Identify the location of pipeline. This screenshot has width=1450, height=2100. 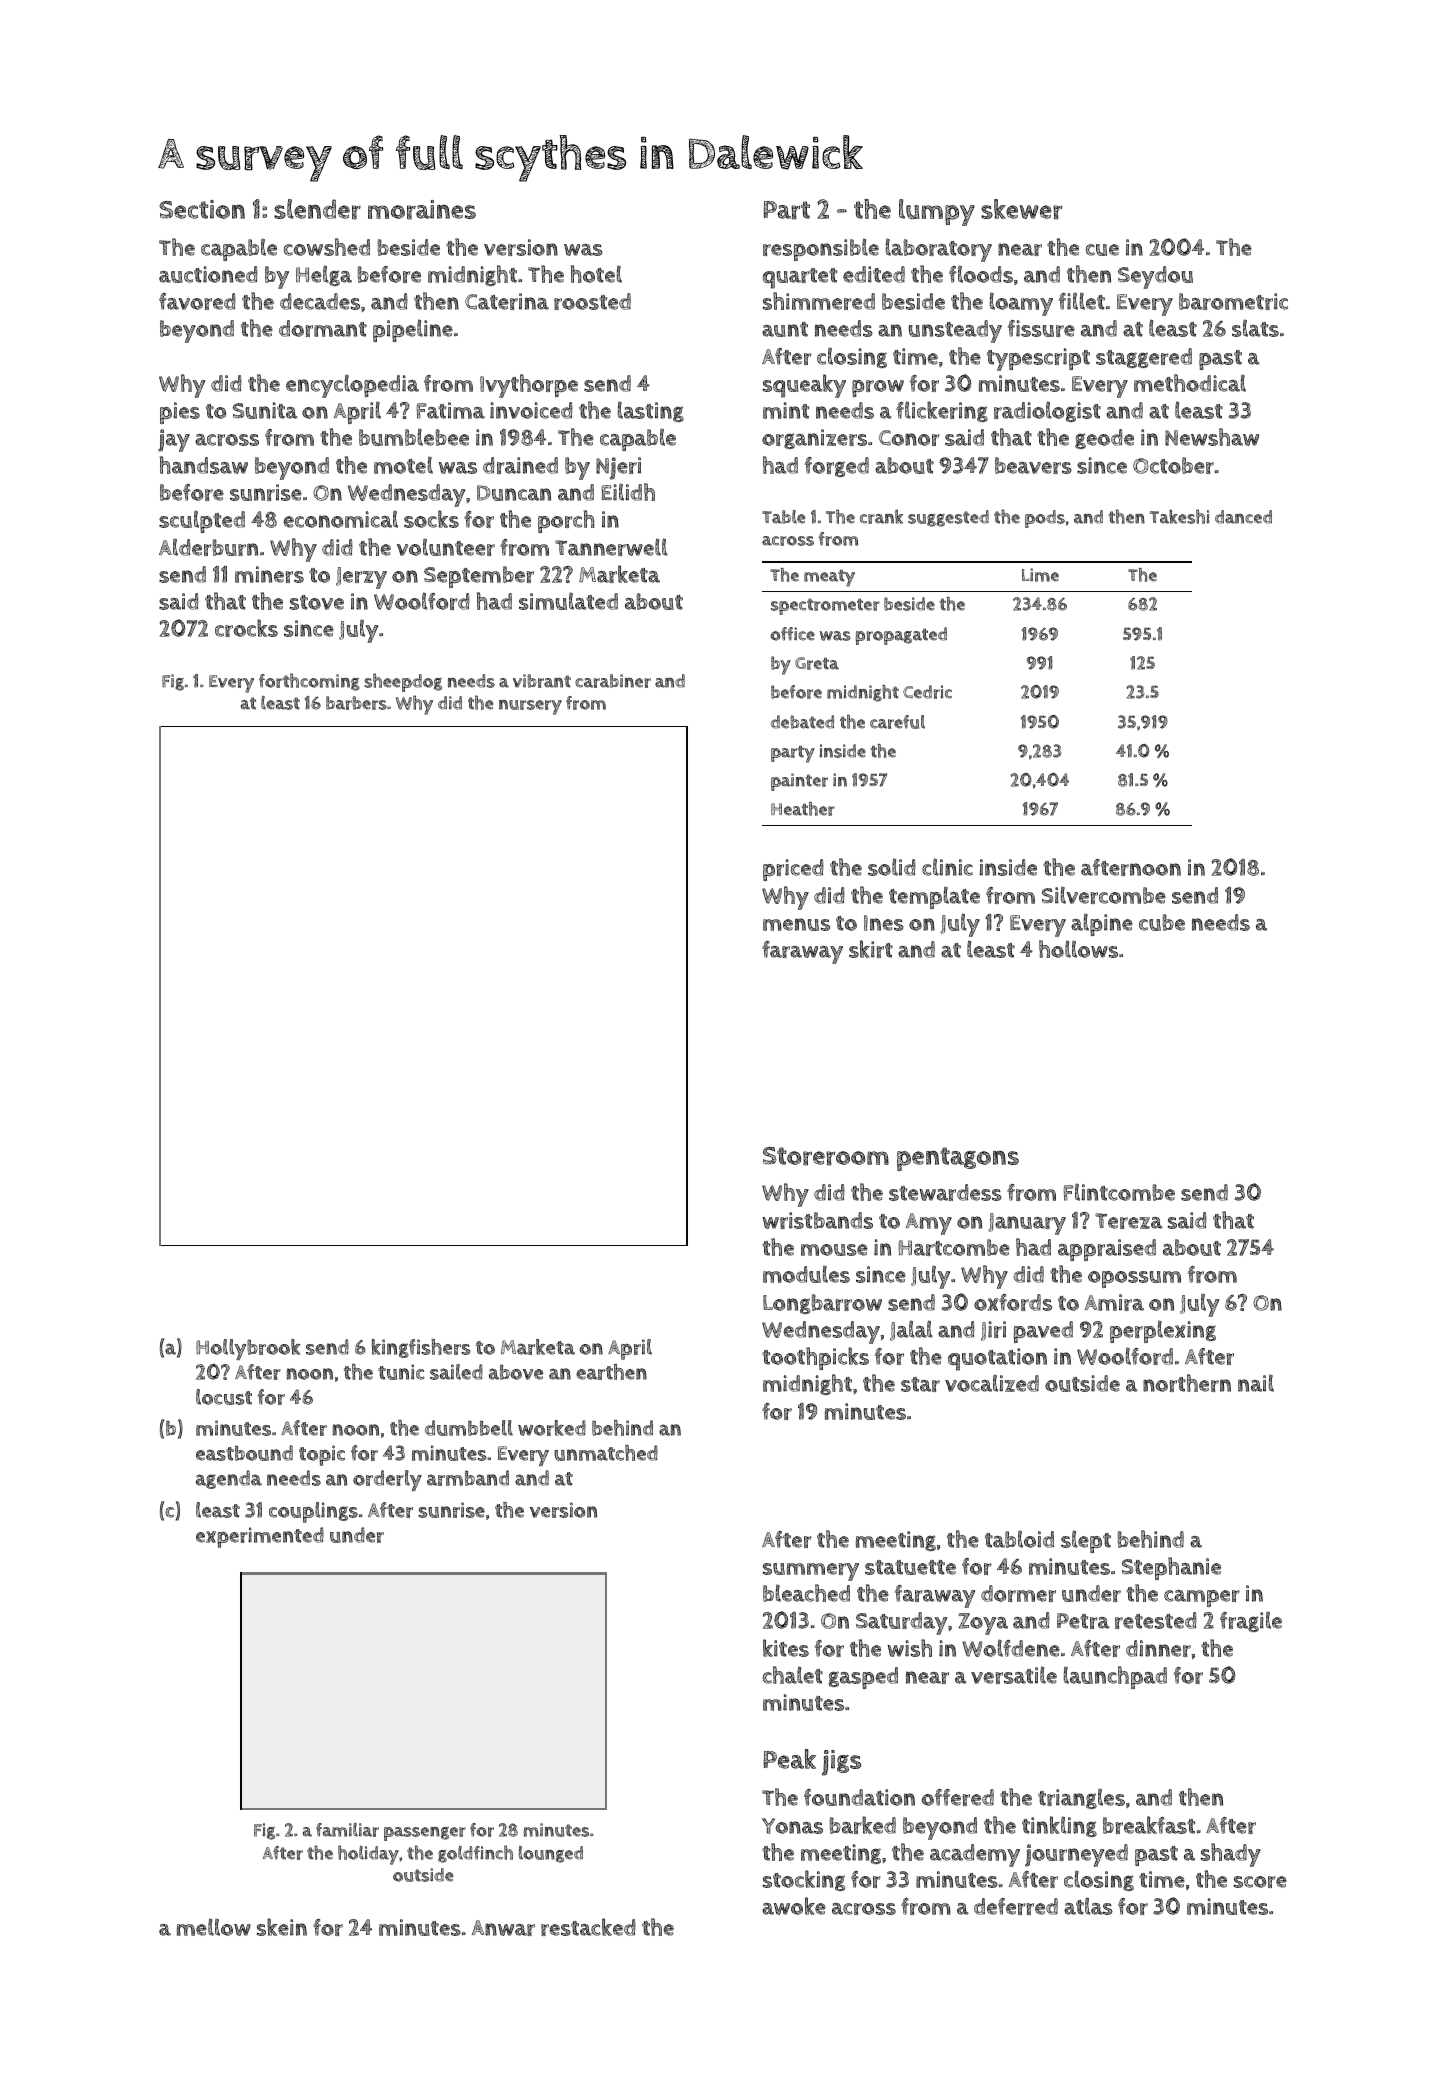
(413, 330).
